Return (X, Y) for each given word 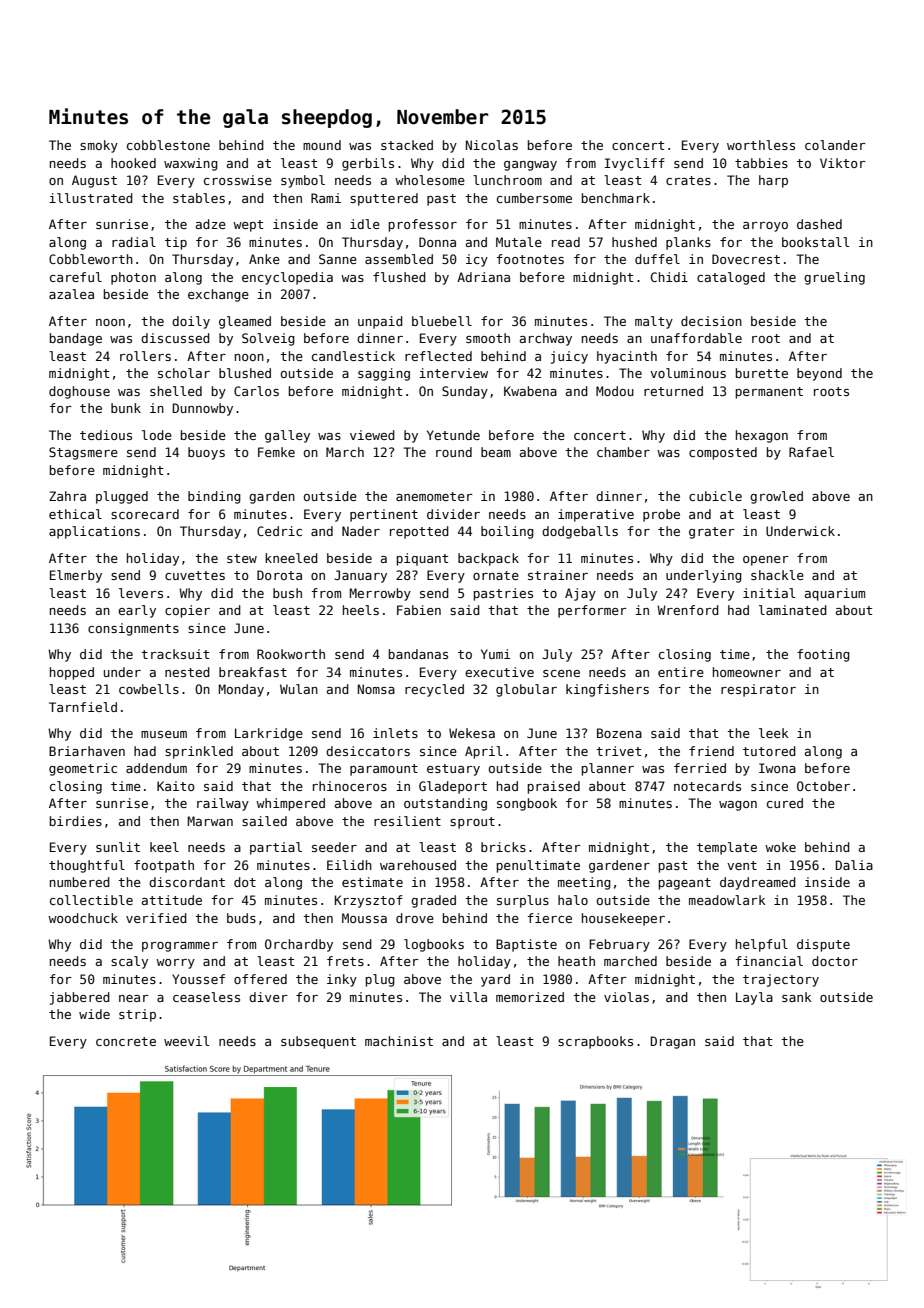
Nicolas (492, 145)
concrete (126, 1041)
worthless (761, 145)
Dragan (673, 1042)
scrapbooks (595, 1042)
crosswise (238, 180)
